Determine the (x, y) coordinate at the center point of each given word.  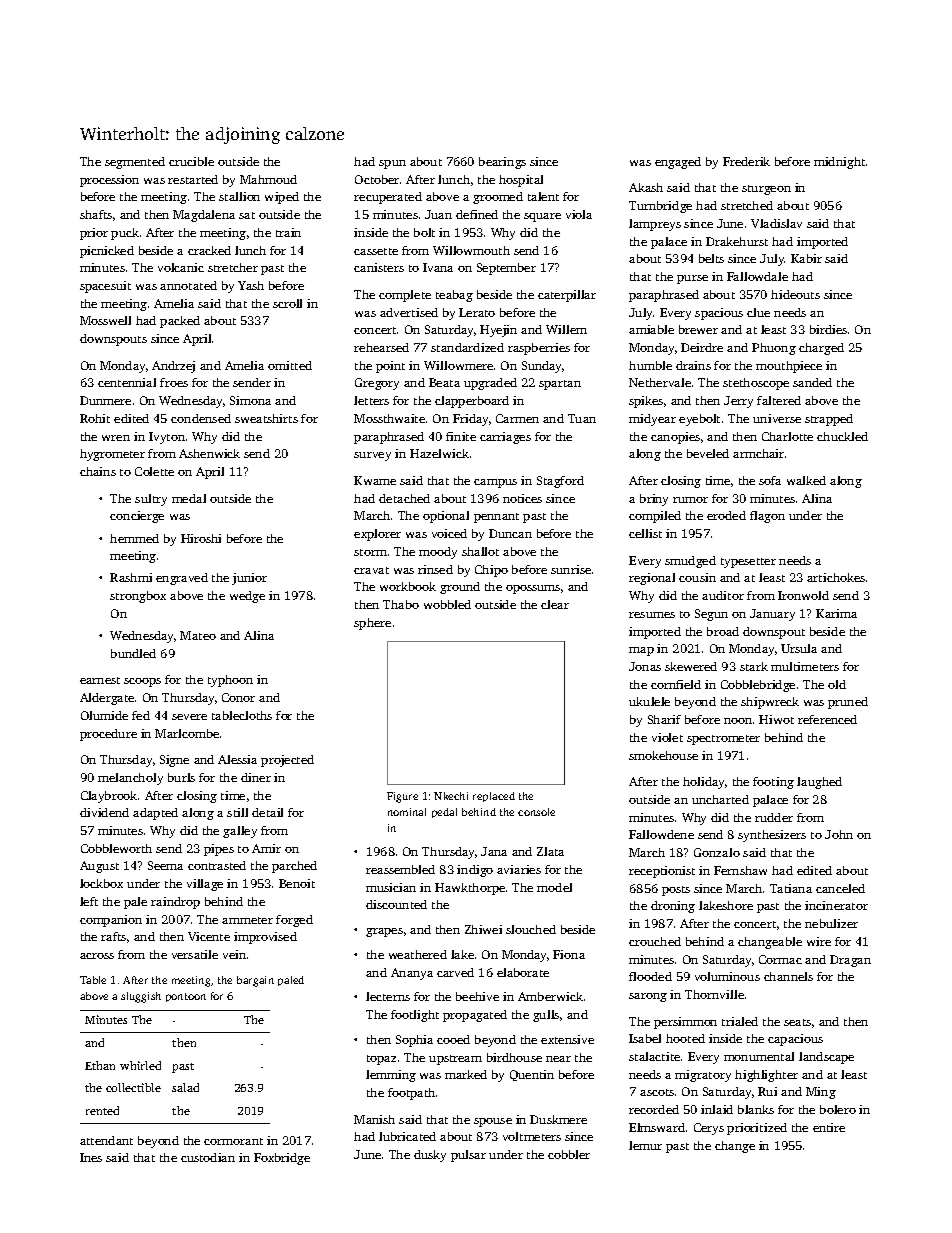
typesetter (748, 563)
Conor (238, 697)
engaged (678, 163)
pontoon (186, 997)
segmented (135, 163)
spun (392, 164)
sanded (812, 382)
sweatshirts (266, 418)
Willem (566, 329)
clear (555, 604)
